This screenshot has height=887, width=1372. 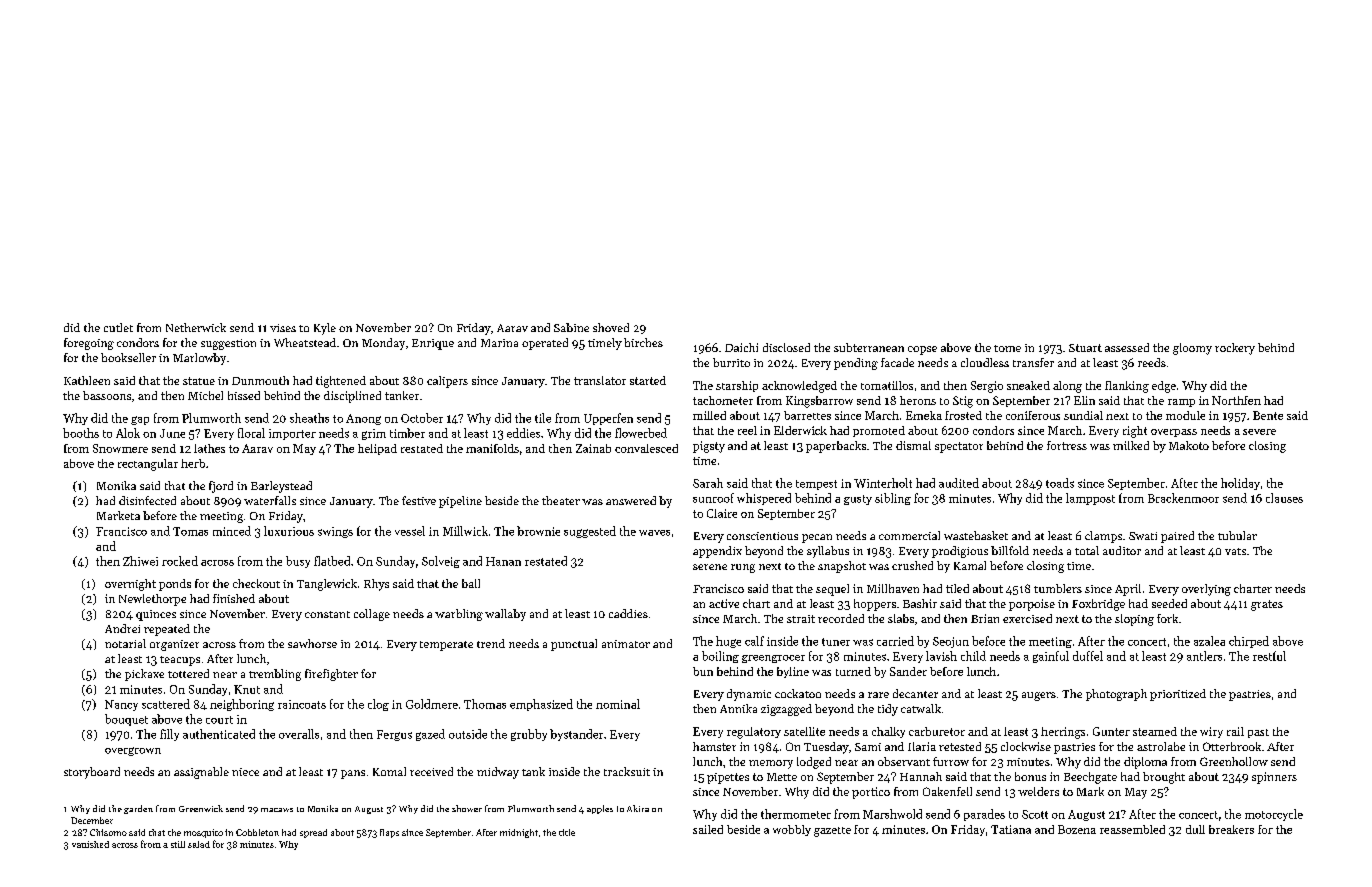 I want to click on rockery, so click(x=1235, y=349).
